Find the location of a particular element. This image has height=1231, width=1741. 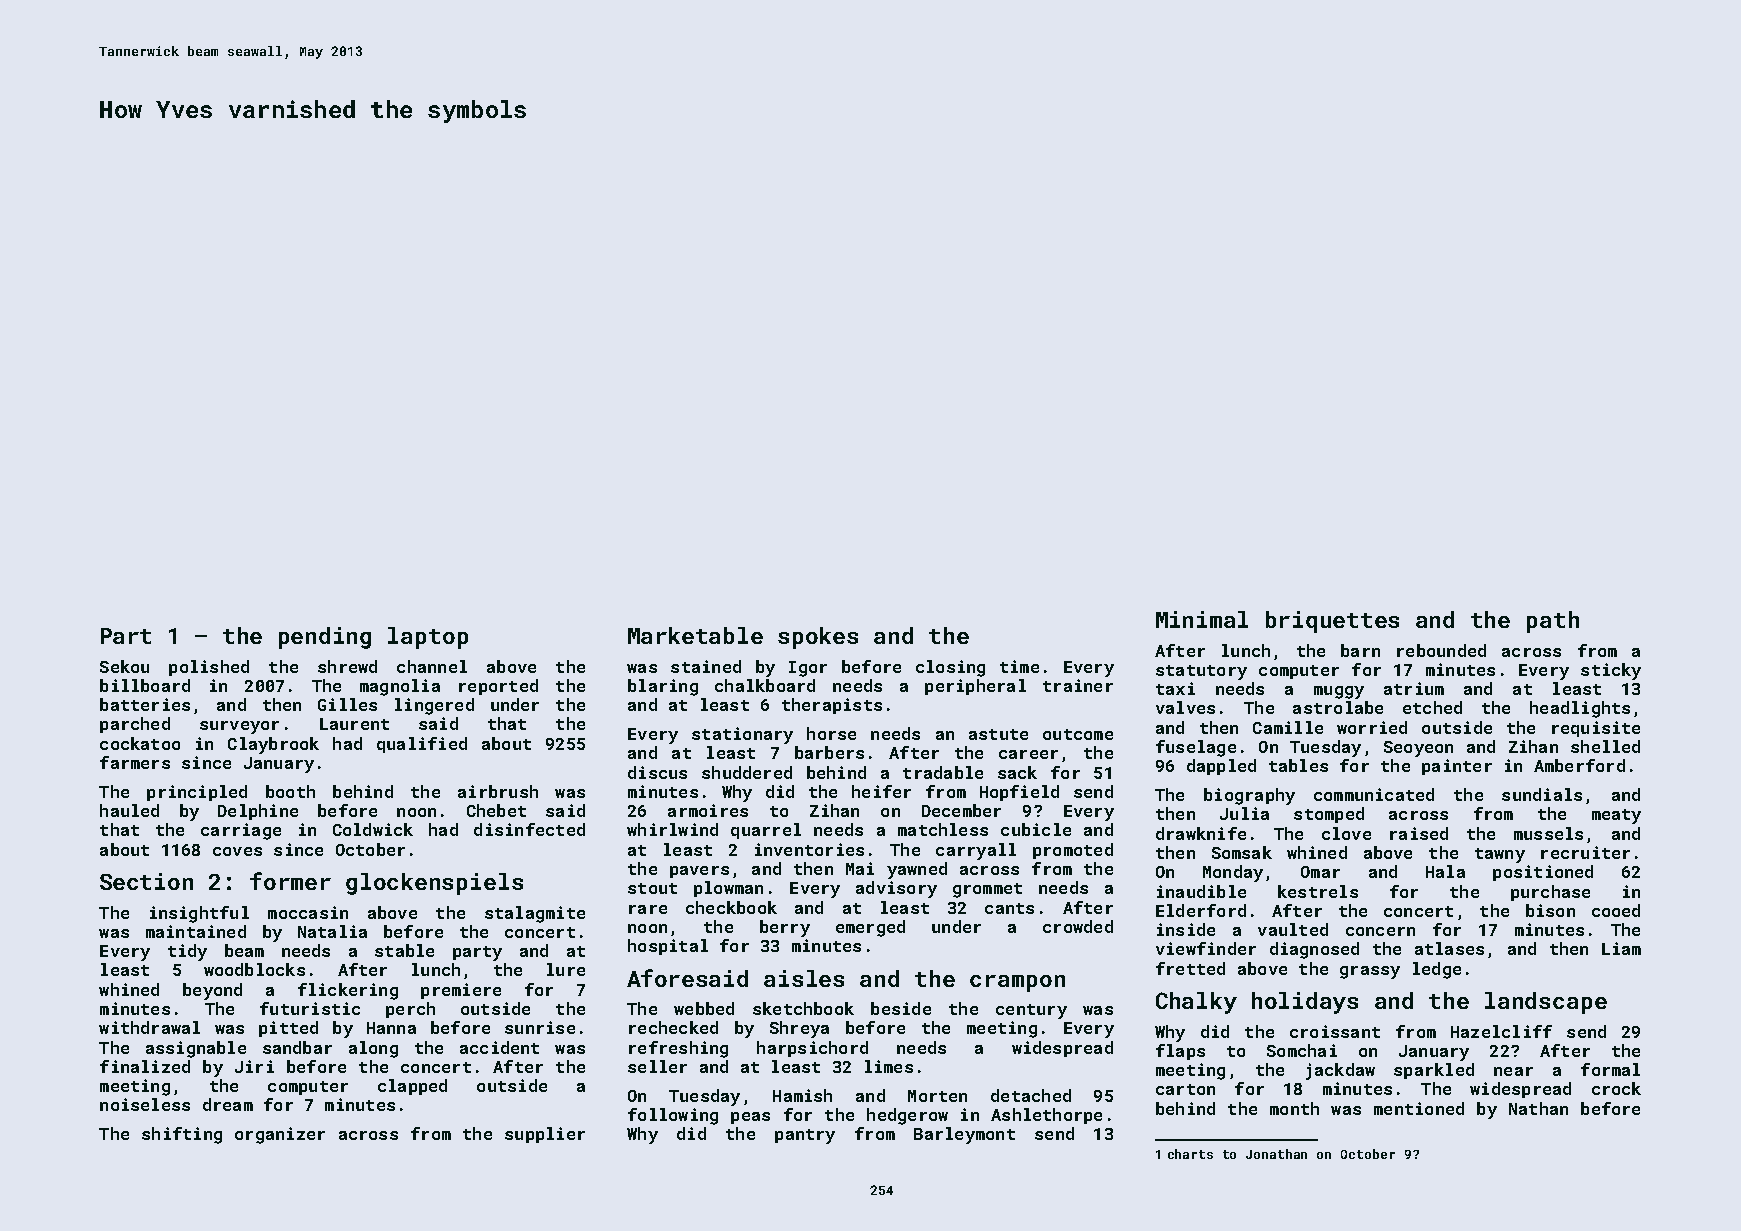

moccasin is located at coordinates (308, 912).
